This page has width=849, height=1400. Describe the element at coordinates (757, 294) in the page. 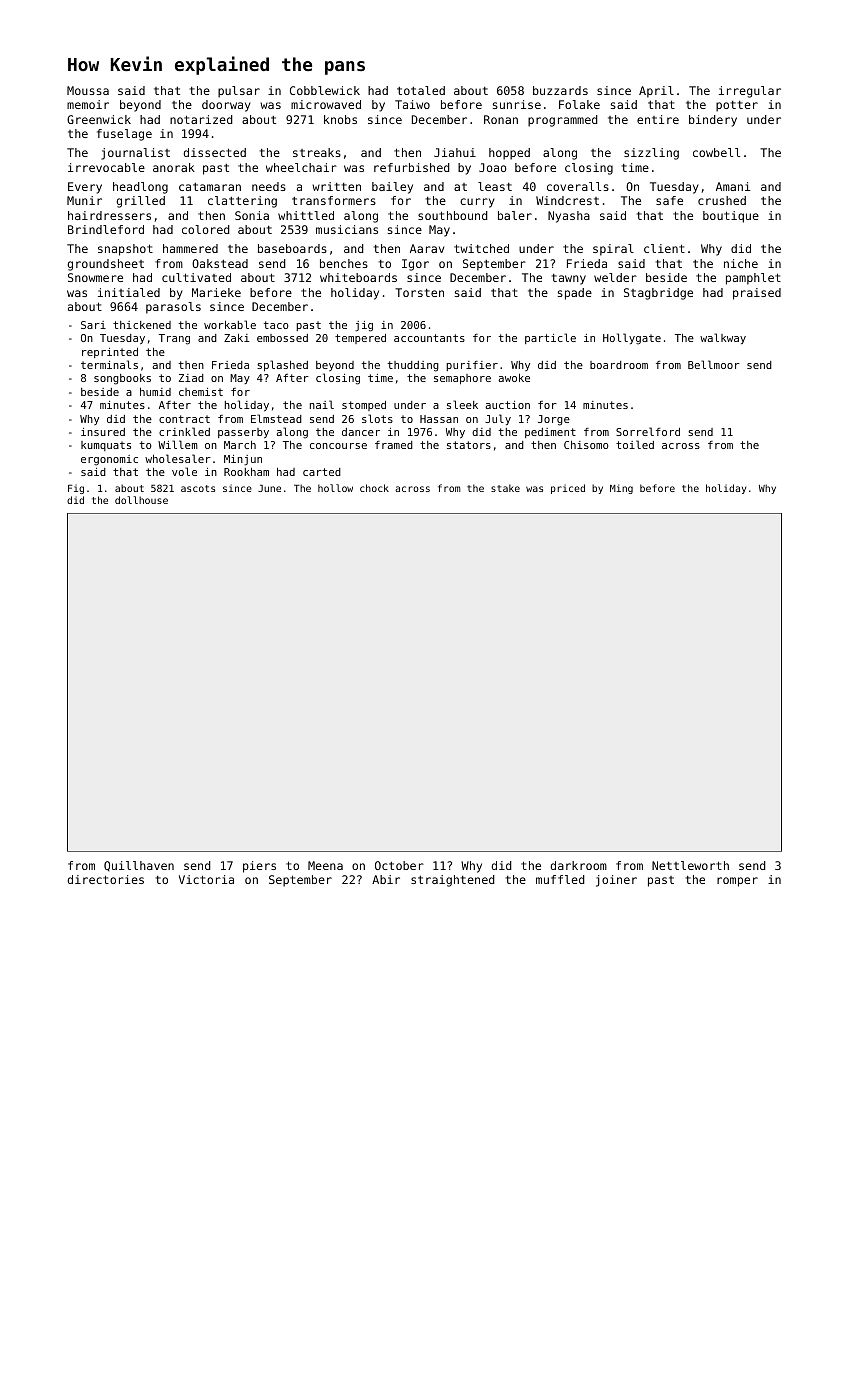

I see `praised` at that location.
